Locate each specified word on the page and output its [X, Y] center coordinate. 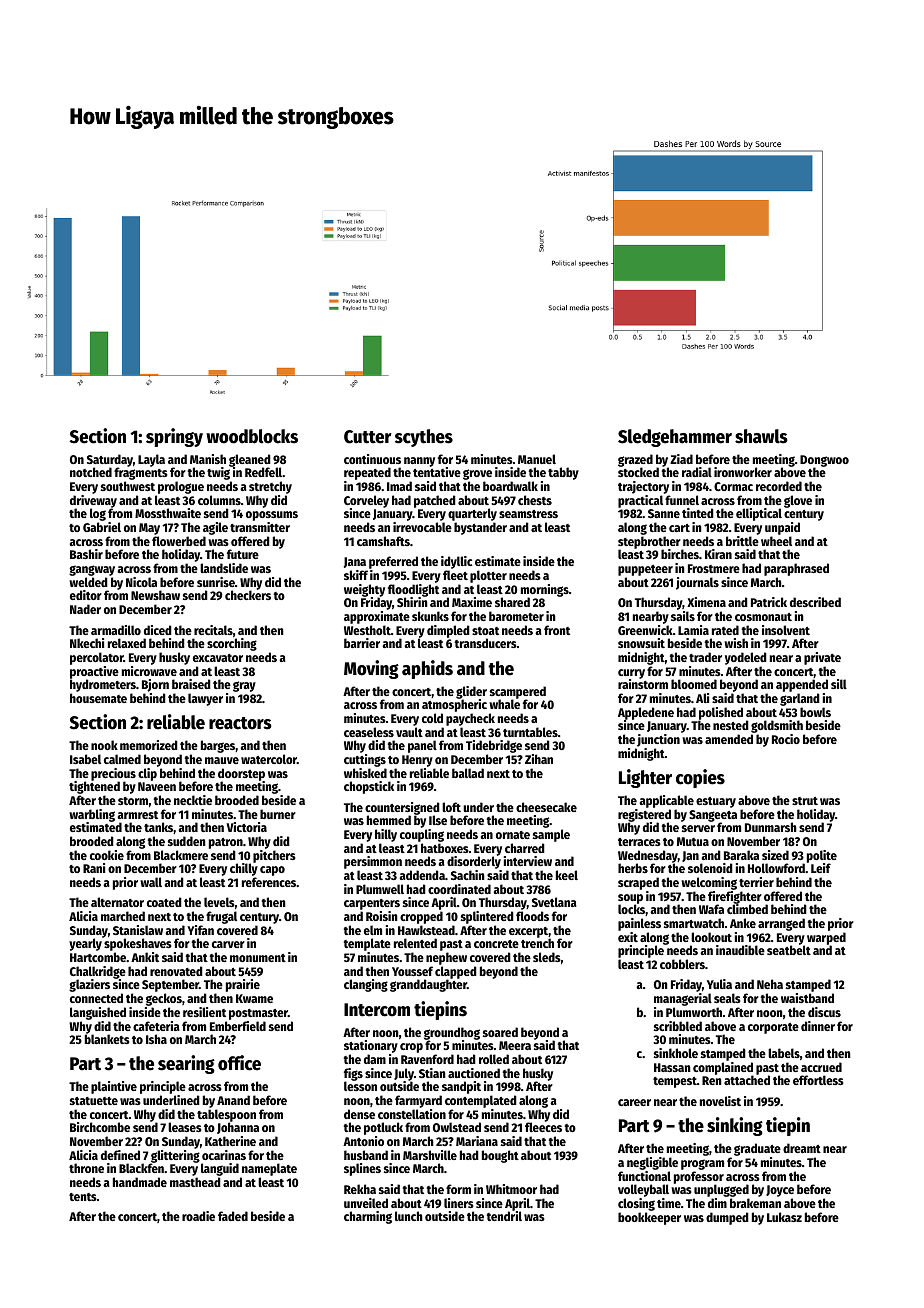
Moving [371, 669]
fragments [141, 474]
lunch [409, 1216]
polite [822, 856]
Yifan [200, 930]
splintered [487, 917]
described [815, 602]
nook [104, 745]
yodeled [746, 658]
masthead [195, 1182]
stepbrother [649, 542]
